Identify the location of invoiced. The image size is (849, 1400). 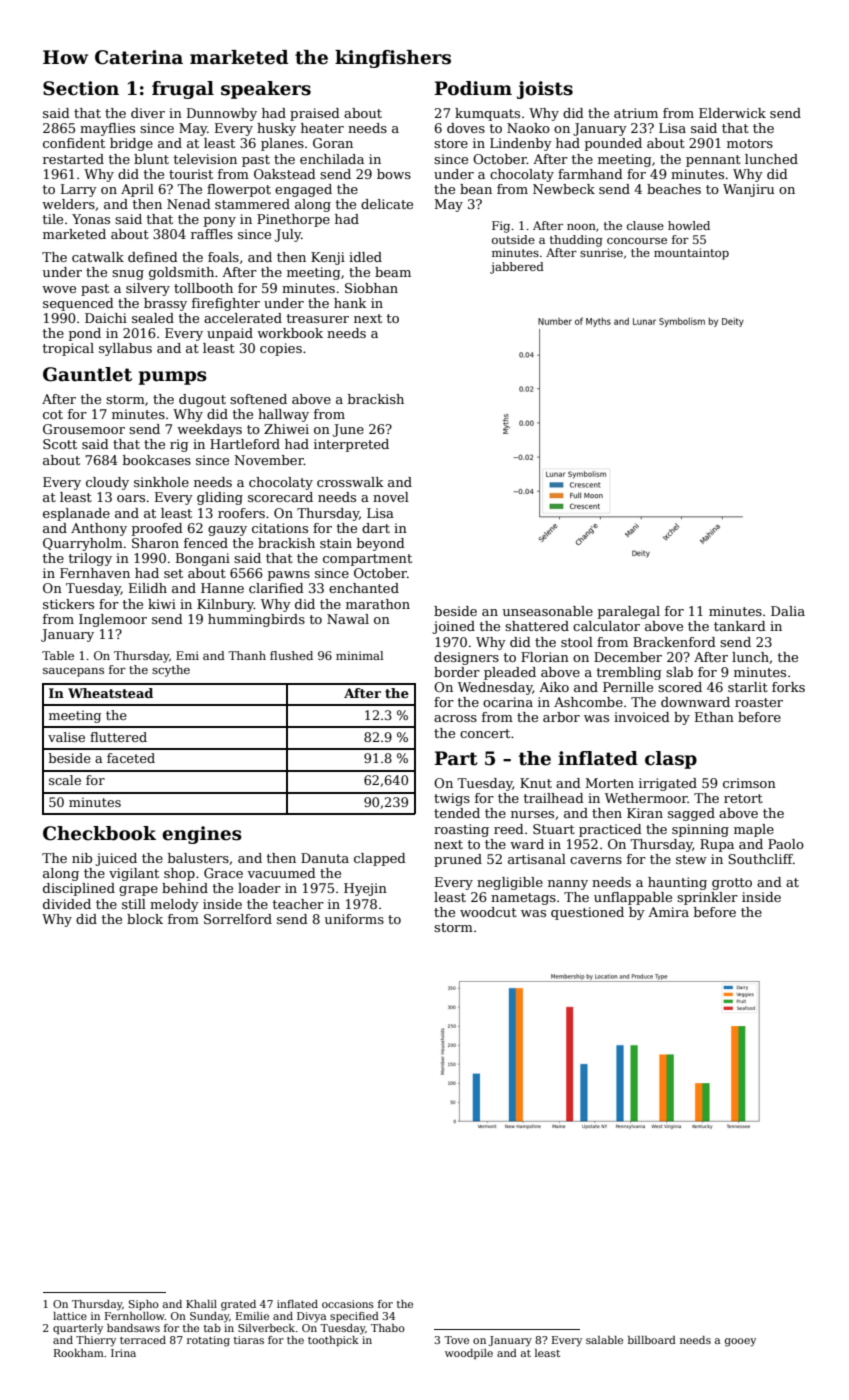
(642, 717).
